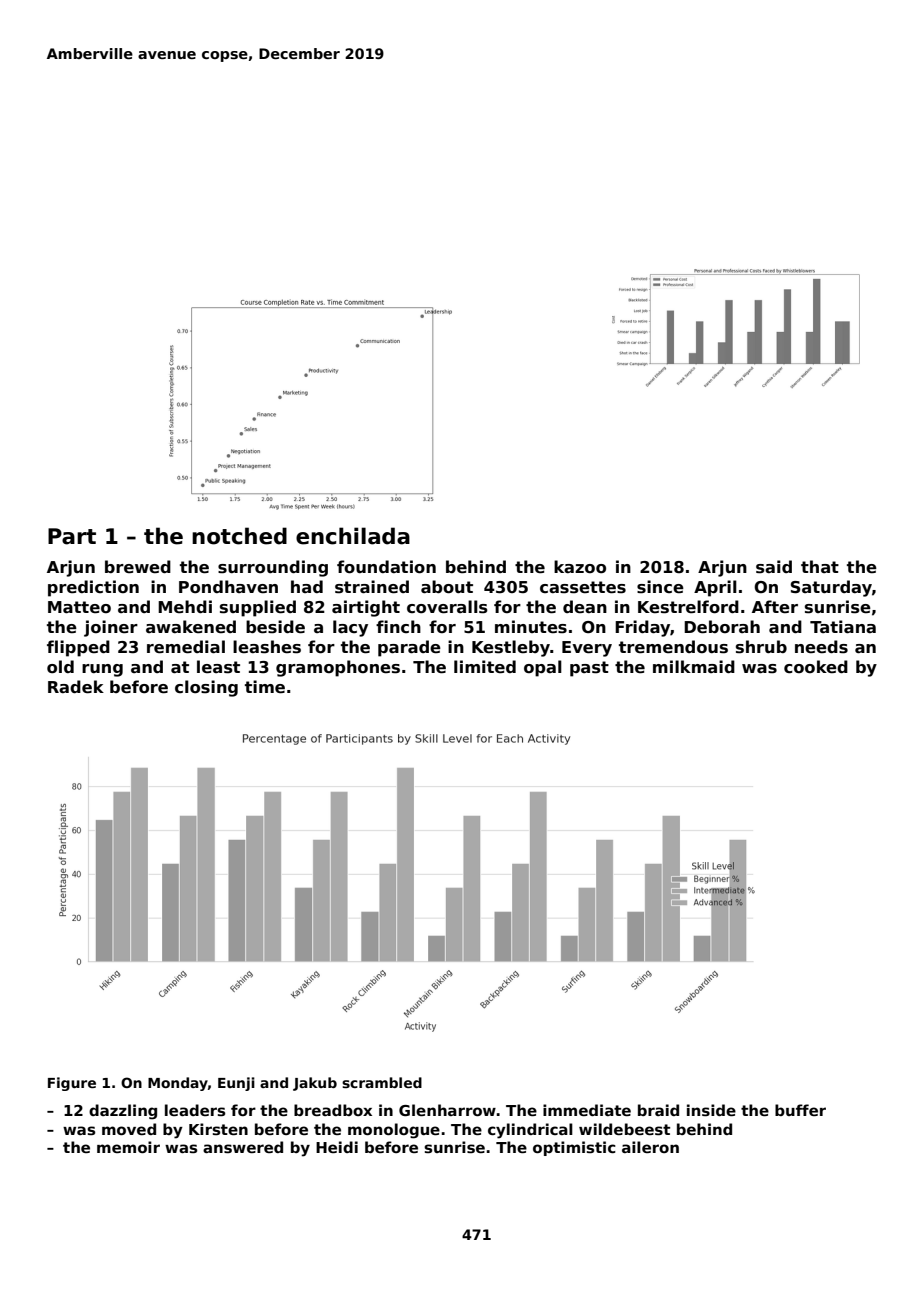 The width and height of the document is (924, 1314). What do you see at coordinates (206, 688) in the document?
I see `closing` at bounding box center [206, 688].
